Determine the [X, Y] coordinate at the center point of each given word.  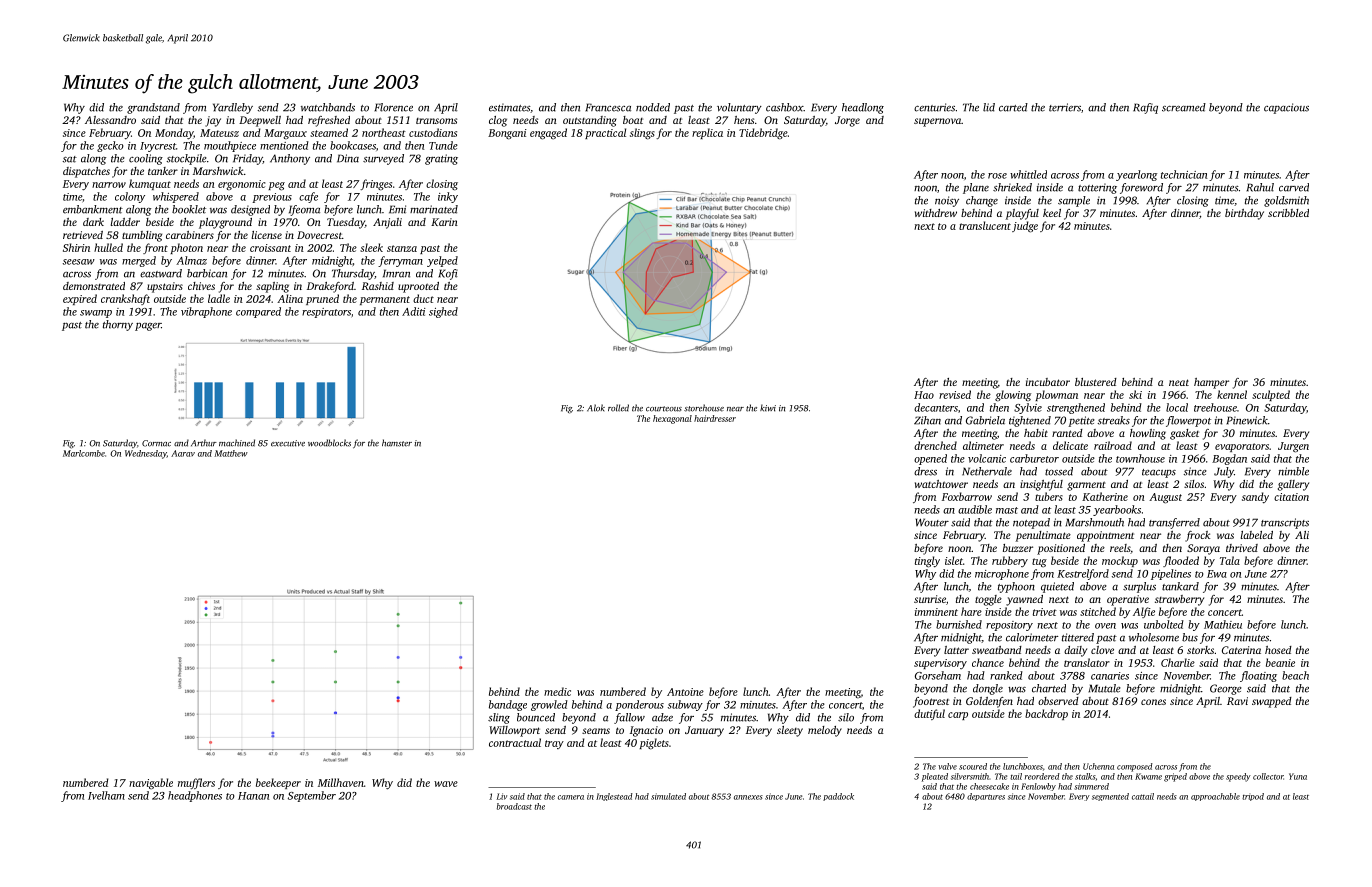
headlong [863, 108]
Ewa [1217, 574]
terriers [1065, 107]
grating [441, 159]
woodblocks [329, 443]
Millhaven [341, 782]
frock [1197, 536]
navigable [151, 784]
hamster [397, 443]
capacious [1286, 108]
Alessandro [110, 120]
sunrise [930, 599]
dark [93, 222]
